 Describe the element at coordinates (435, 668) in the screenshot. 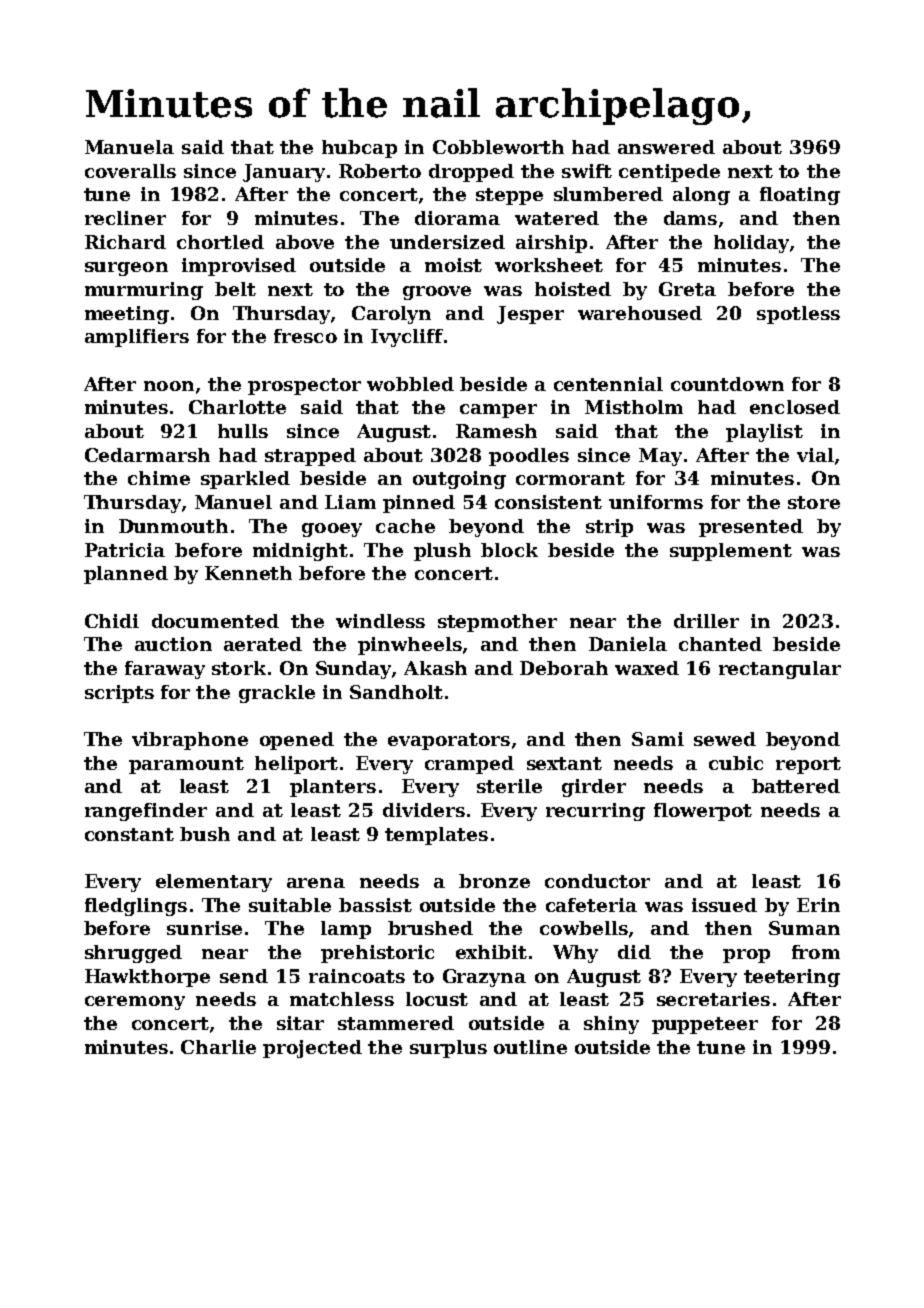

I see `Akash` at that location.
